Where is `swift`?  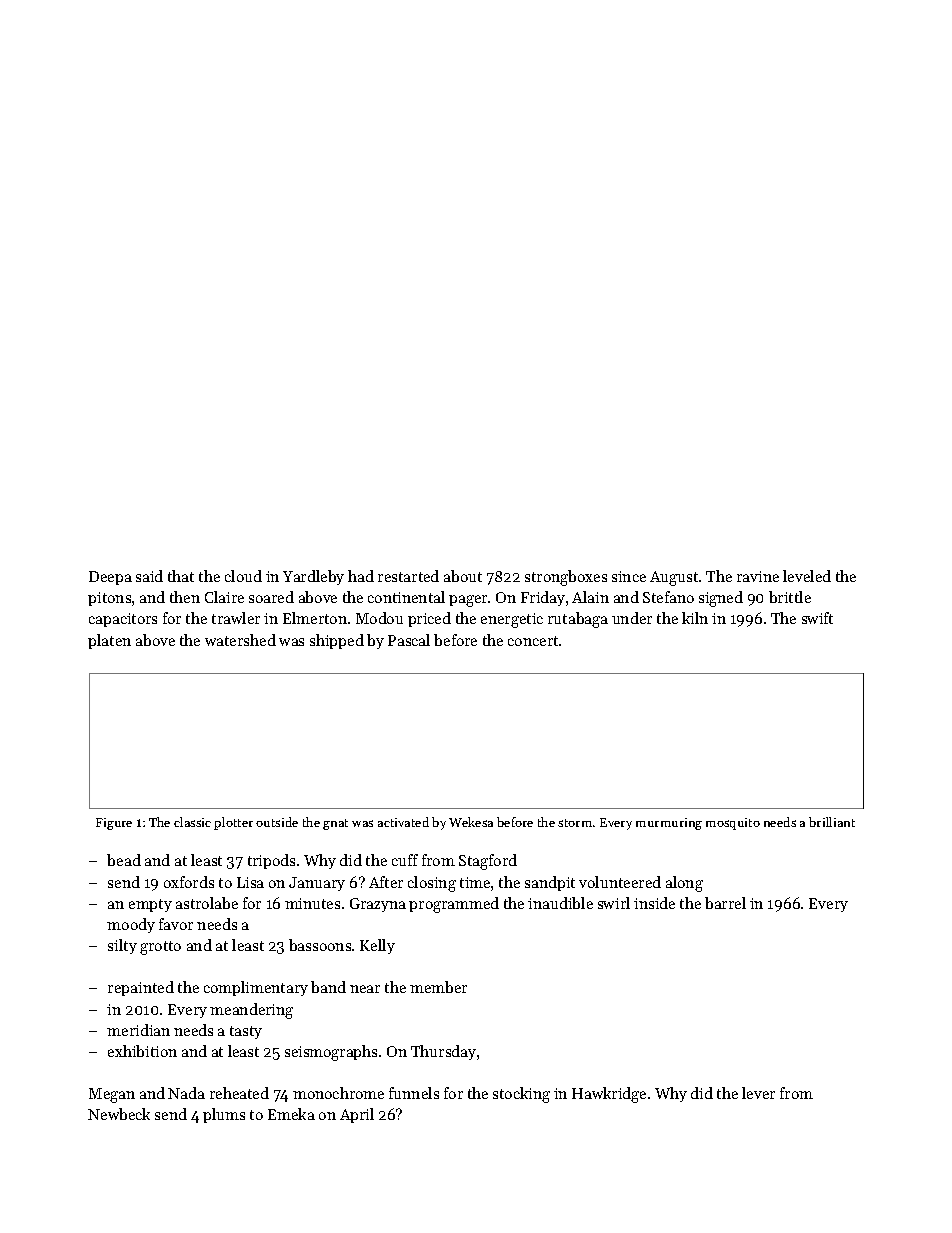 swift is located at coordinates (817, 618).
